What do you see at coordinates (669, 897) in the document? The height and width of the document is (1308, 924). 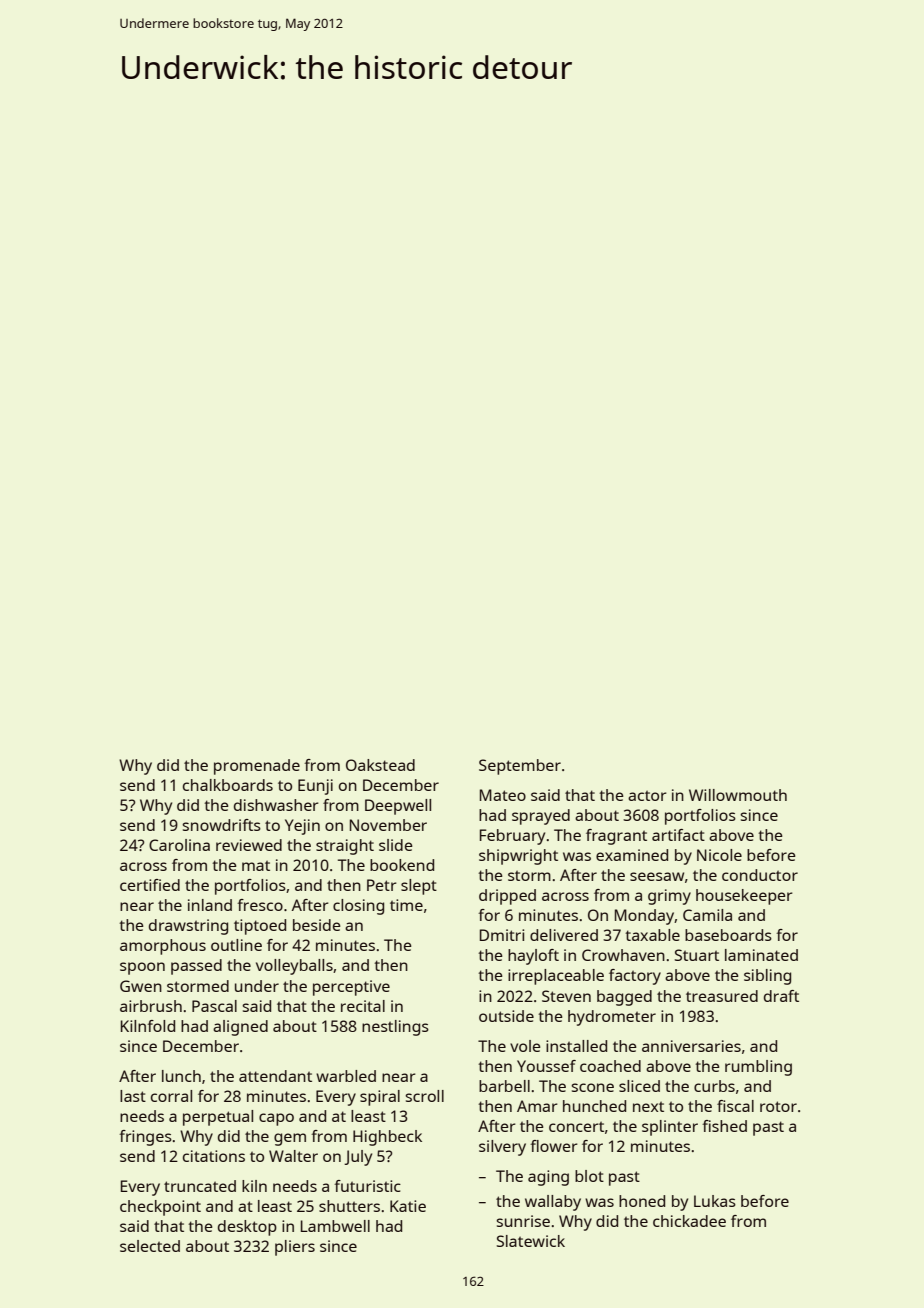 I see `grimy` at bounding box center [669, 897].
